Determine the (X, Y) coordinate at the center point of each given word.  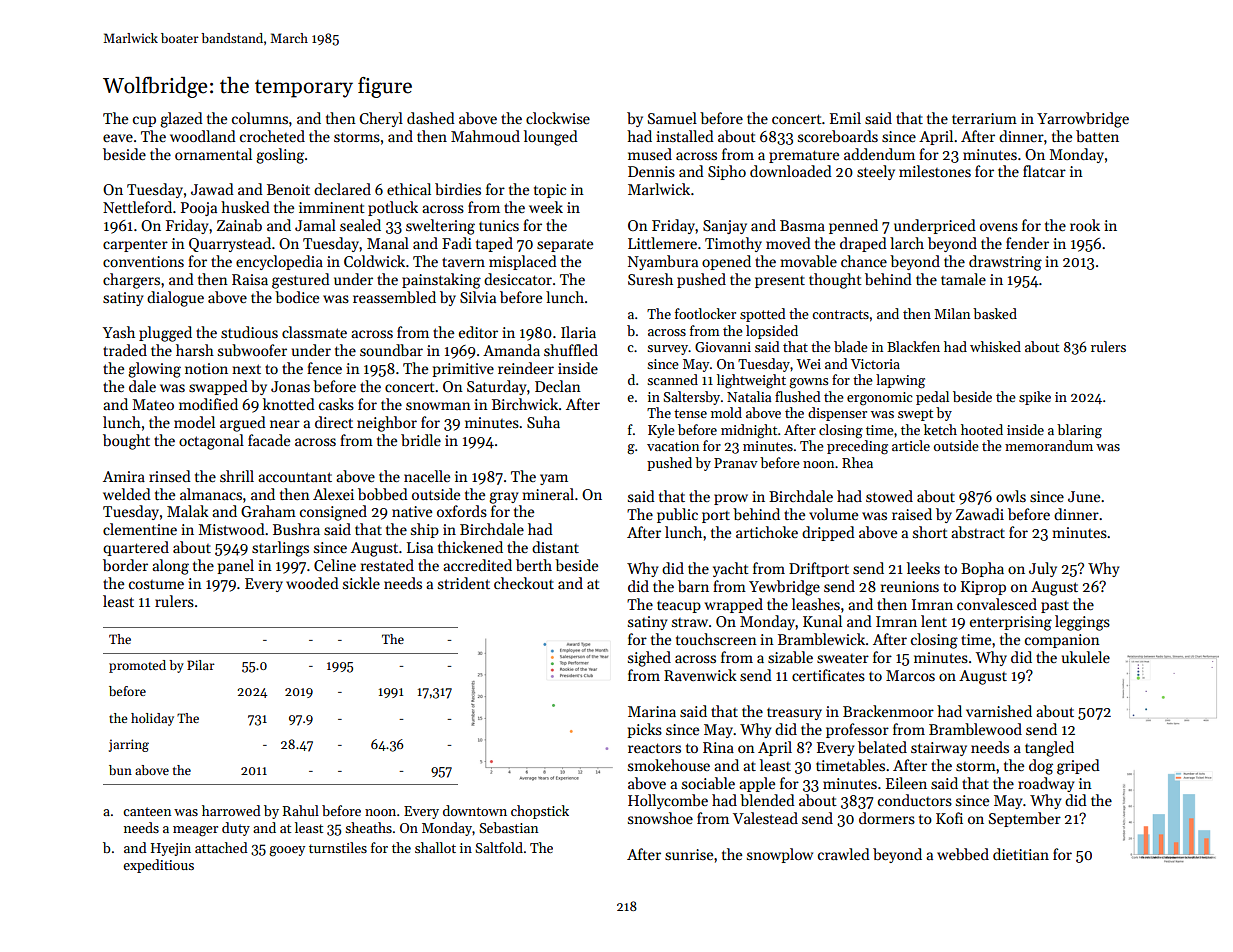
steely (876, 172)
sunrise (689, 854)
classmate (314, 332)
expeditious (158, 866)
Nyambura (663, 262)
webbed (963, 854)
